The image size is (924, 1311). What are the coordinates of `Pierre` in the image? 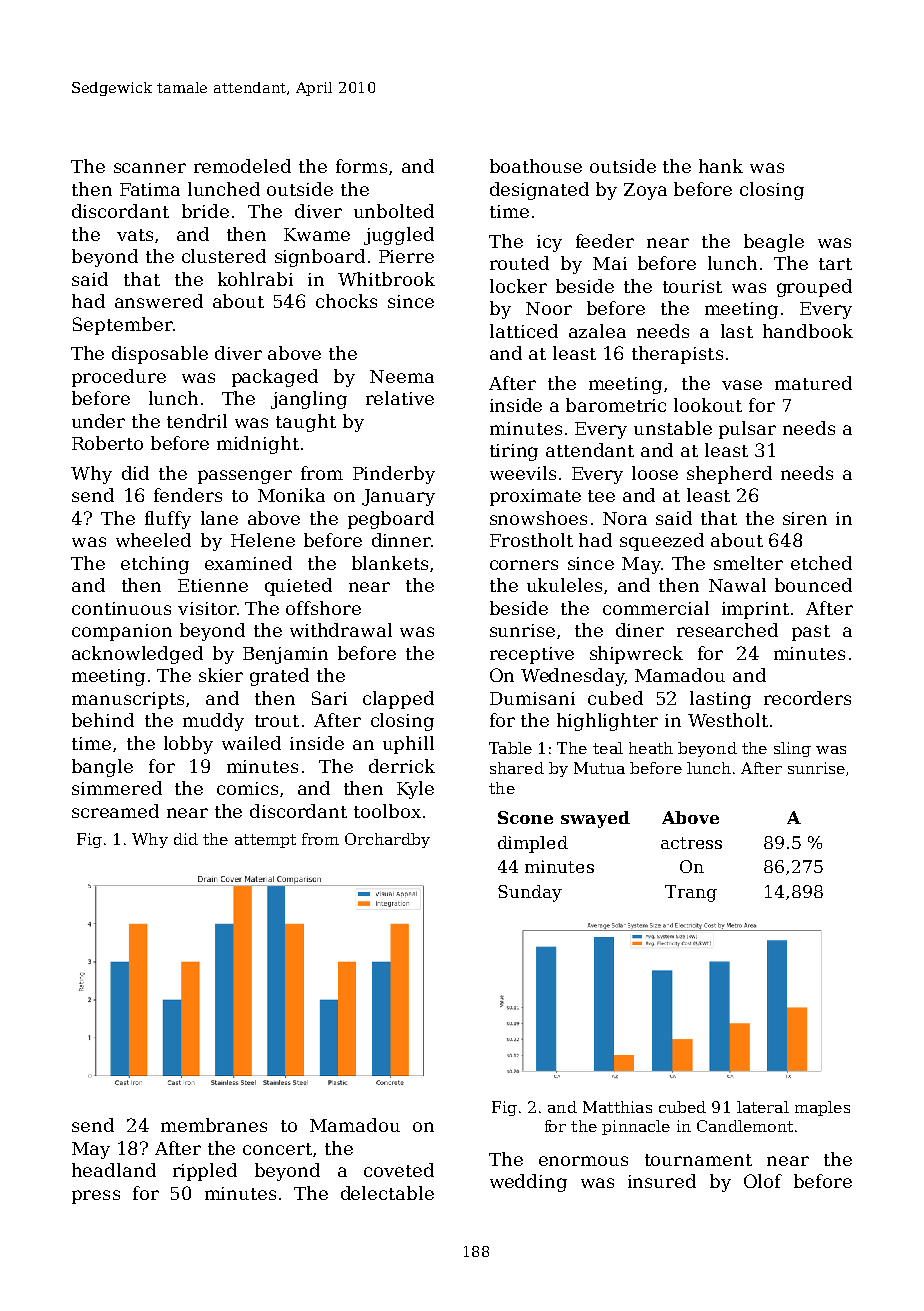 It's located at (406, 256).
